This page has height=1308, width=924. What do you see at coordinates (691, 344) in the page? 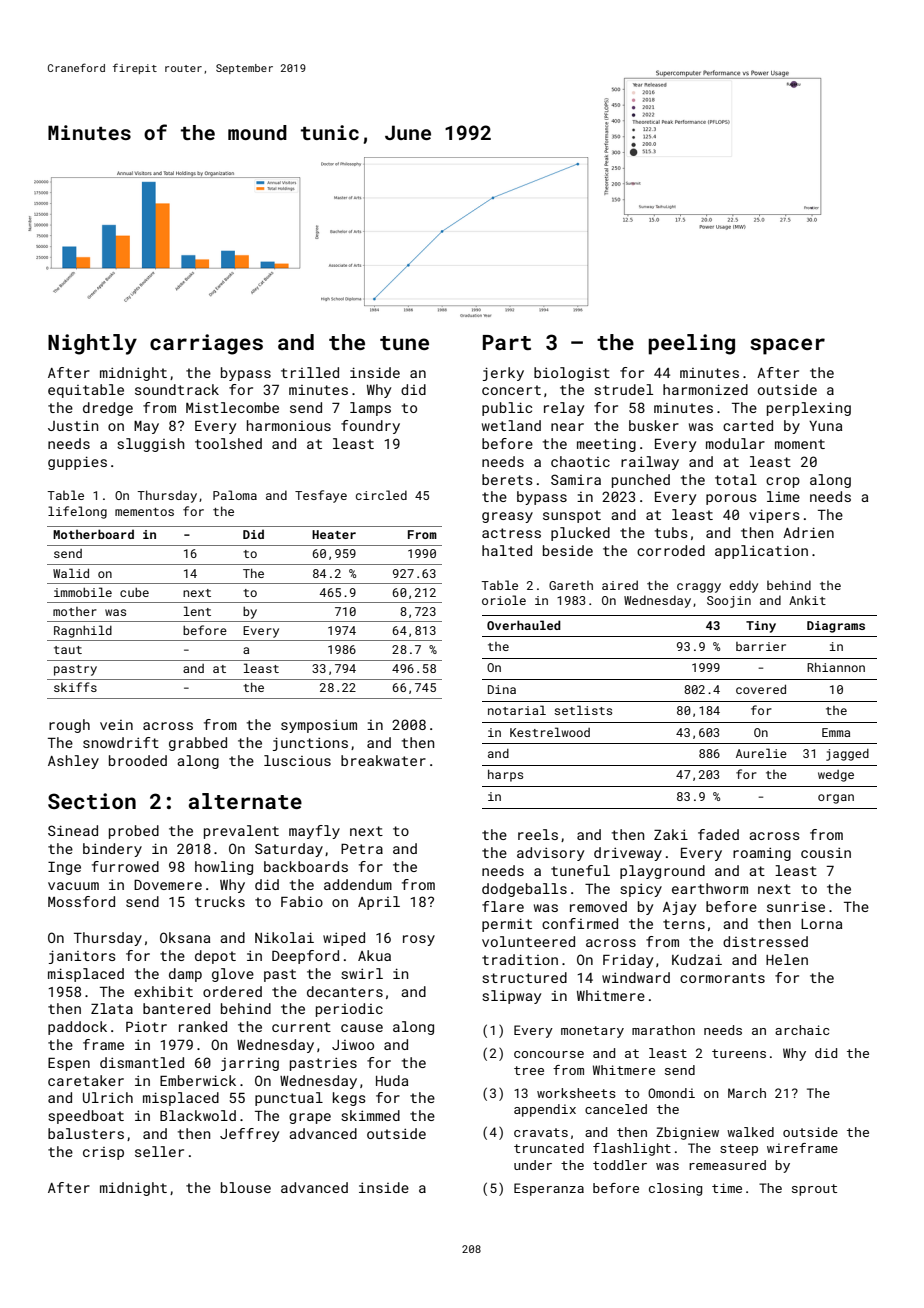
I see `peeling` at bounding box center [691, 344].
